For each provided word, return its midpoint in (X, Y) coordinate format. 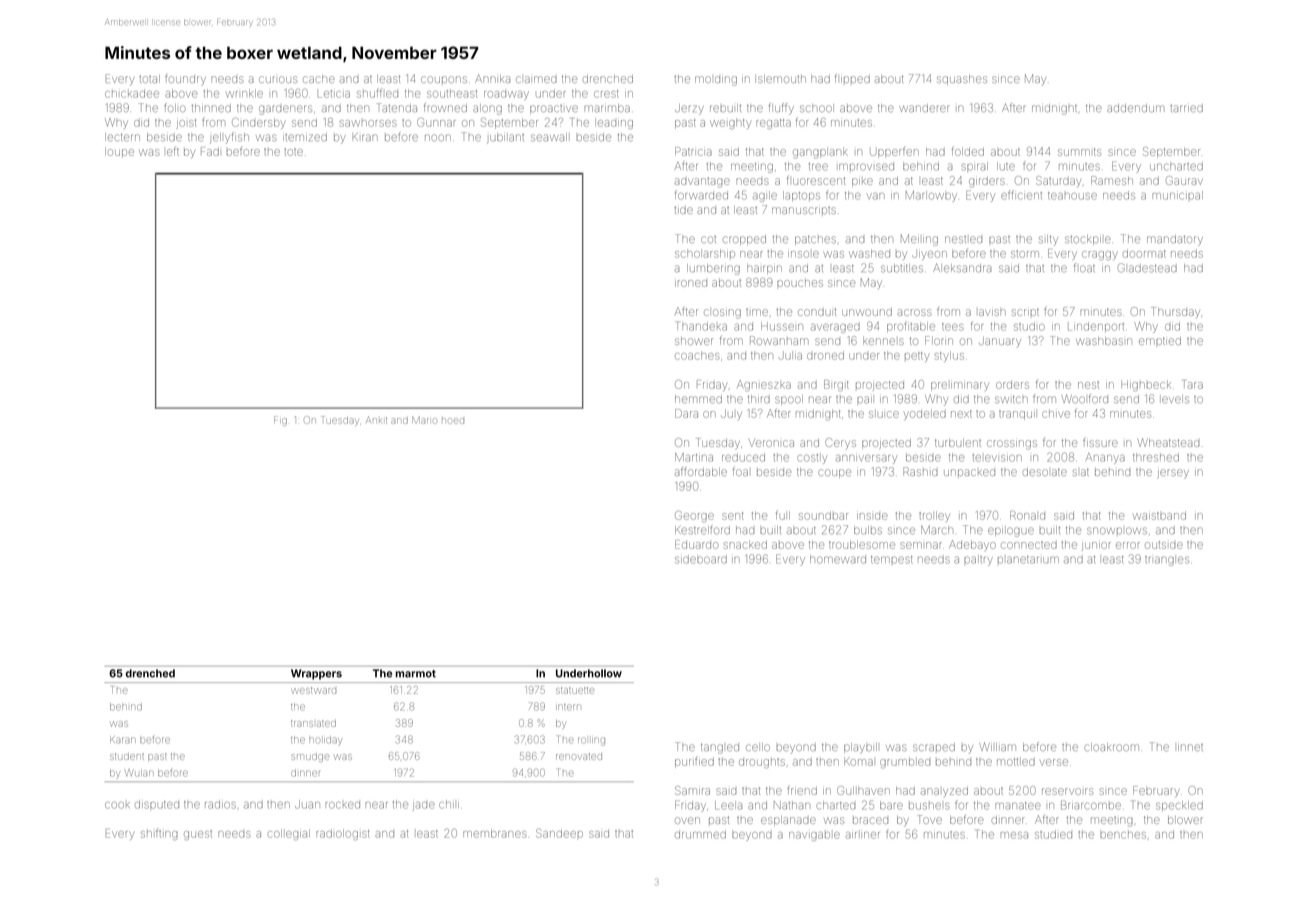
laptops (801, 196)
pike (862, 182)
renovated (579, 756)
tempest (891, 560)
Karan (122, 739)
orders (1012, 385)
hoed (453, 421)
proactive (554, 109)
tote (293, 152)
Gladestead (1147, 267)
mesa (1014, 835)
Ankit (376, 420)
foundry (185, 80)
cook (117, 805)
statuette (575, 690)
